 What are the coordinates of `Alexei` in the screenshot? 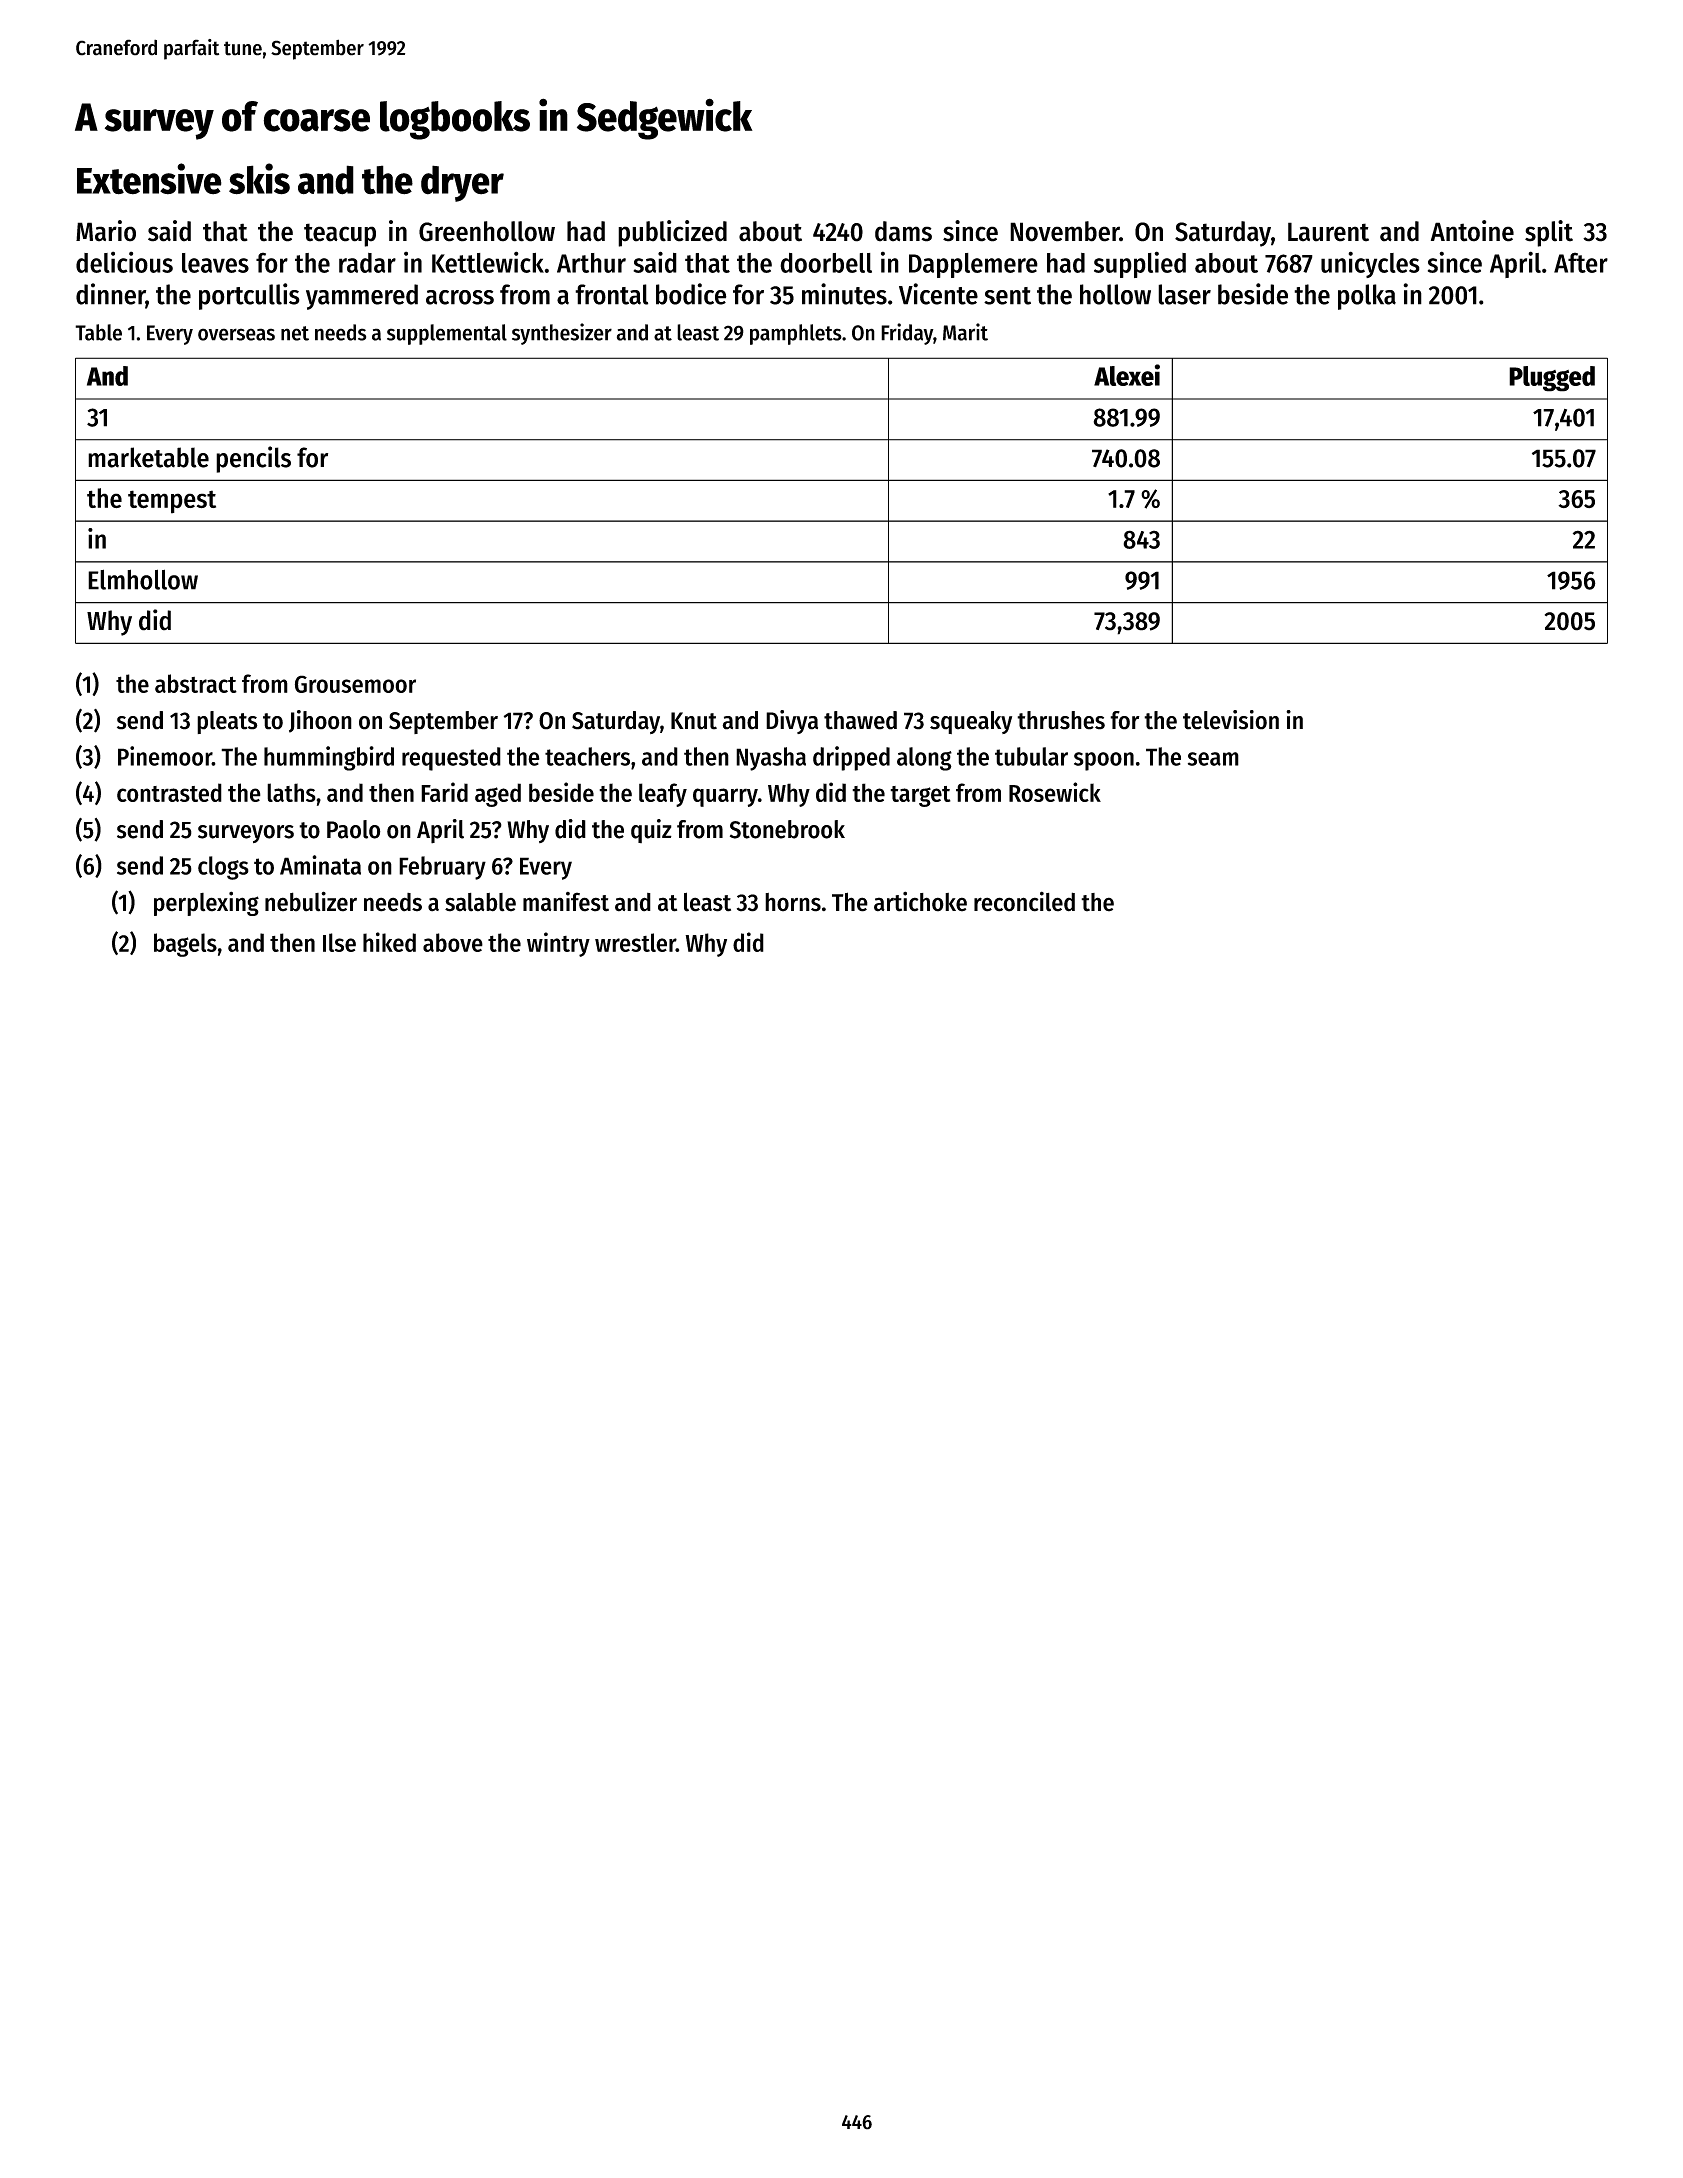 It's located at (1127, 375).
